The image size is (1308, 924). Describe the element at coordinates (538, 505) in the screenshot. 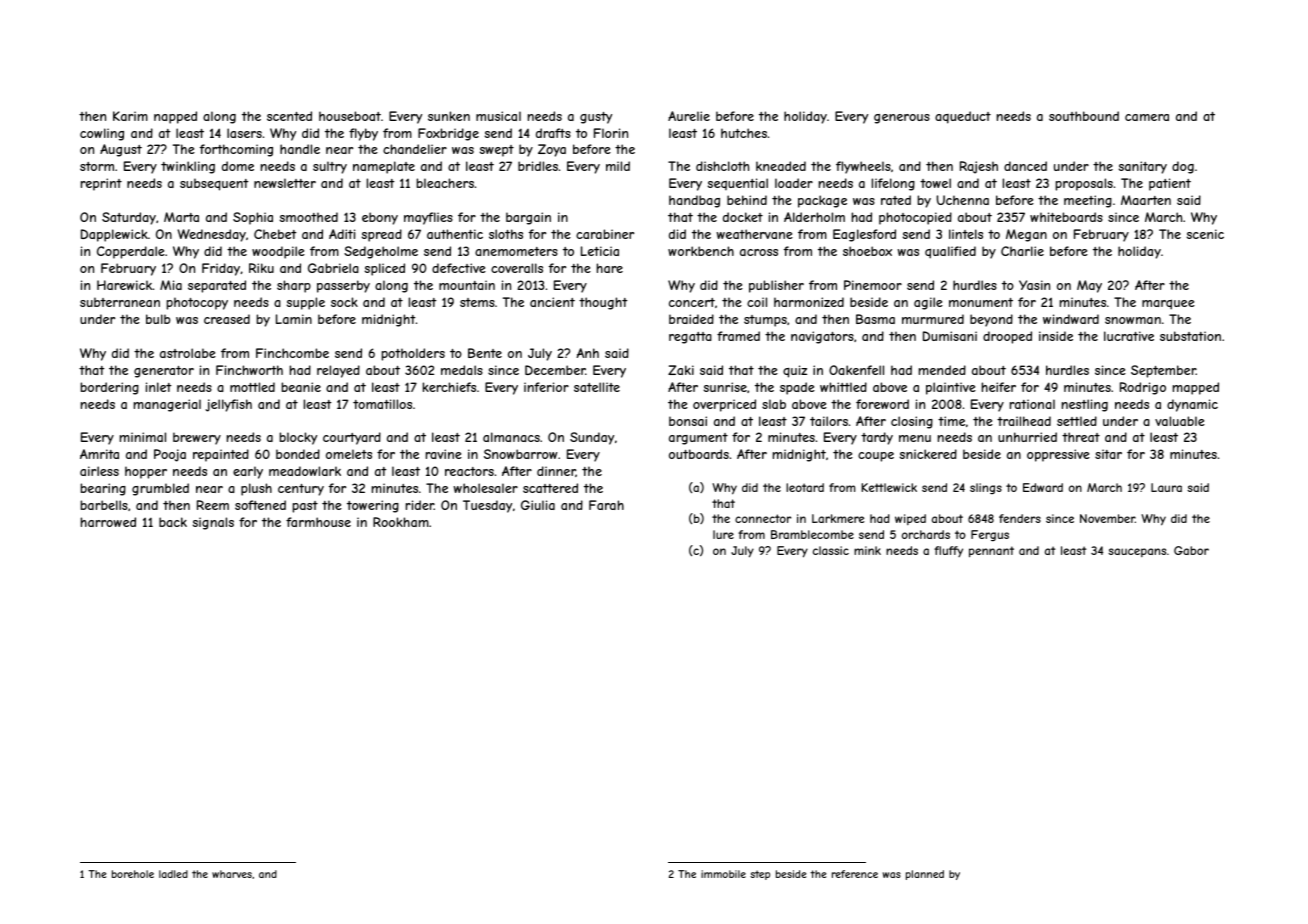

I see `Giulia` at that location.
